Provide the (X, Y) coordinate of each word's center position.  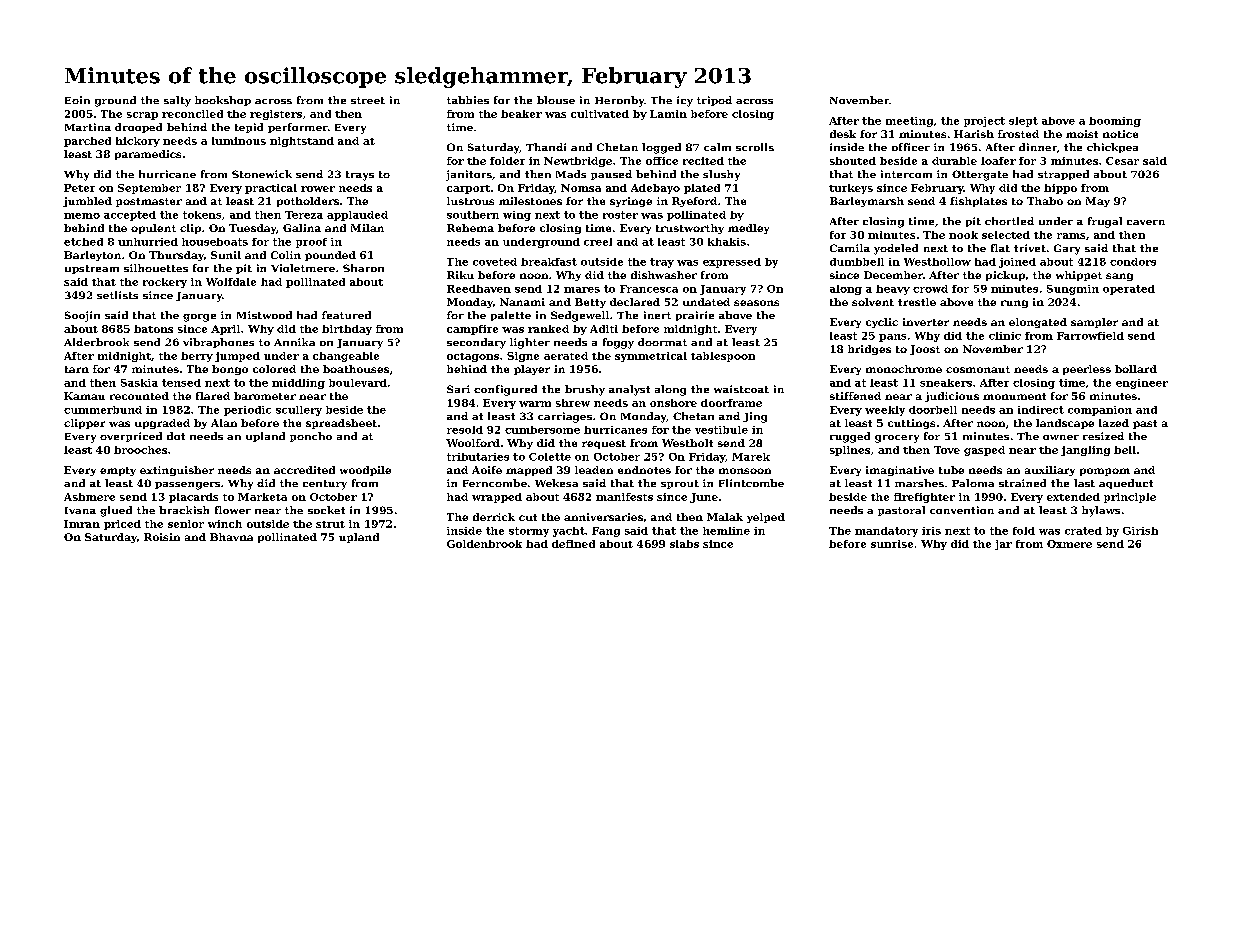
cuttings (911, 424)
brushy (585, 390)
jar (1003, 545)
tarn (77, 369)
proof (311, 243)
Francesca (649, 289)
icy (685, 101)
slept (1023, 122)
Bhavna (231, 537)
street (368, 100)
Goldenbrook (484, 544)
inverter (926, 322)
